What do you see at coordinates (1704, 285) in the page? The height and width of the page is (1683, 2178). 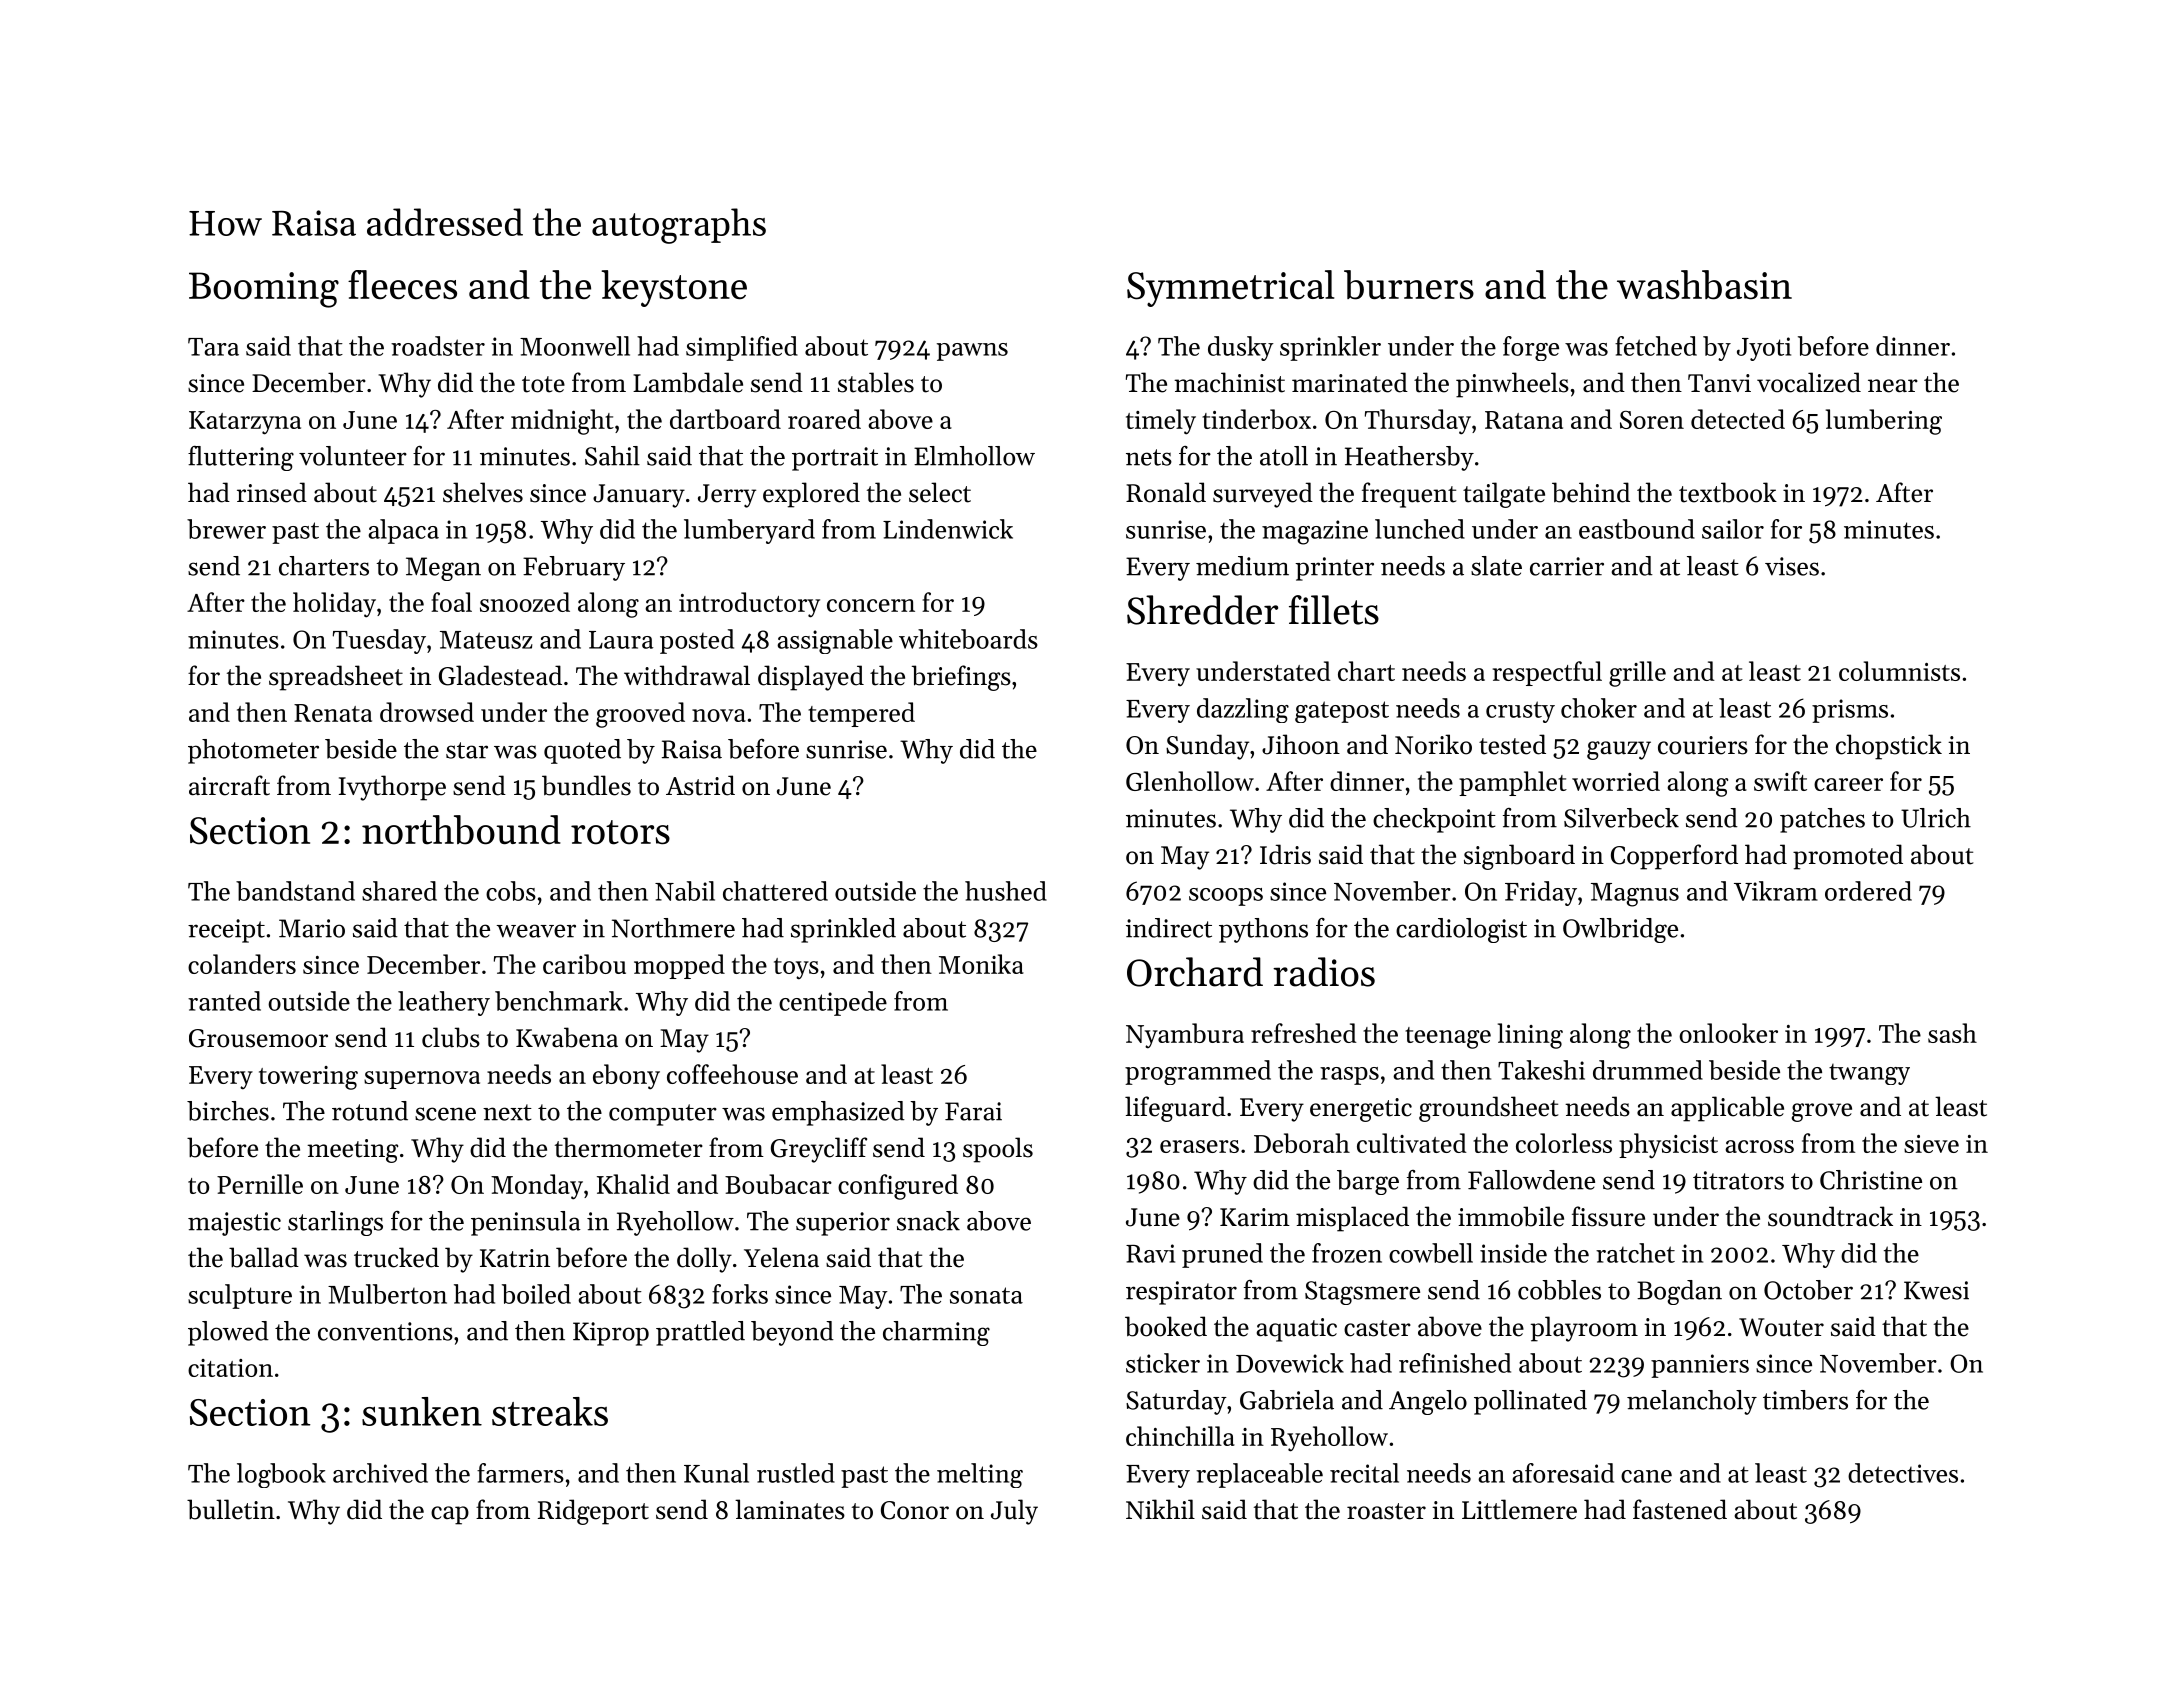 I see `washbasin` at bounding box center [1704, 285].
